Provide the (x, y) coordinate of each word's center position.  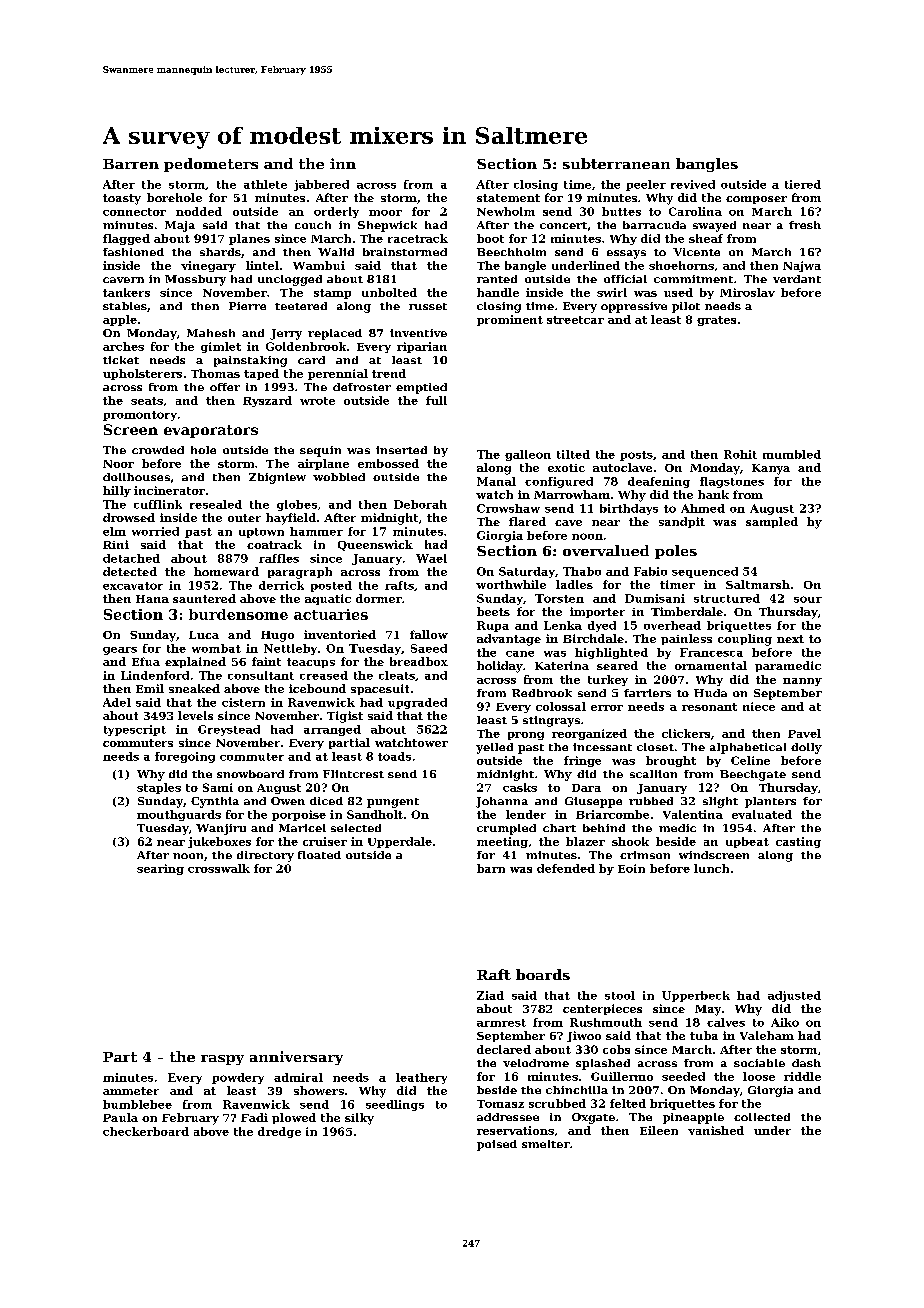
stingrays (551, 721)
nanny (802, 682)
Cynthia (215, 802)
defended (566, 868)
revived (693, 184)
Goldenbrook (306, 346)
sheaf (706, 238)
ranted (497, 279)
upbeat (747, 842)
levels (195, 715)
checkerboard (146, 1131)
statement (508, 198)
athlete (265, 184)
